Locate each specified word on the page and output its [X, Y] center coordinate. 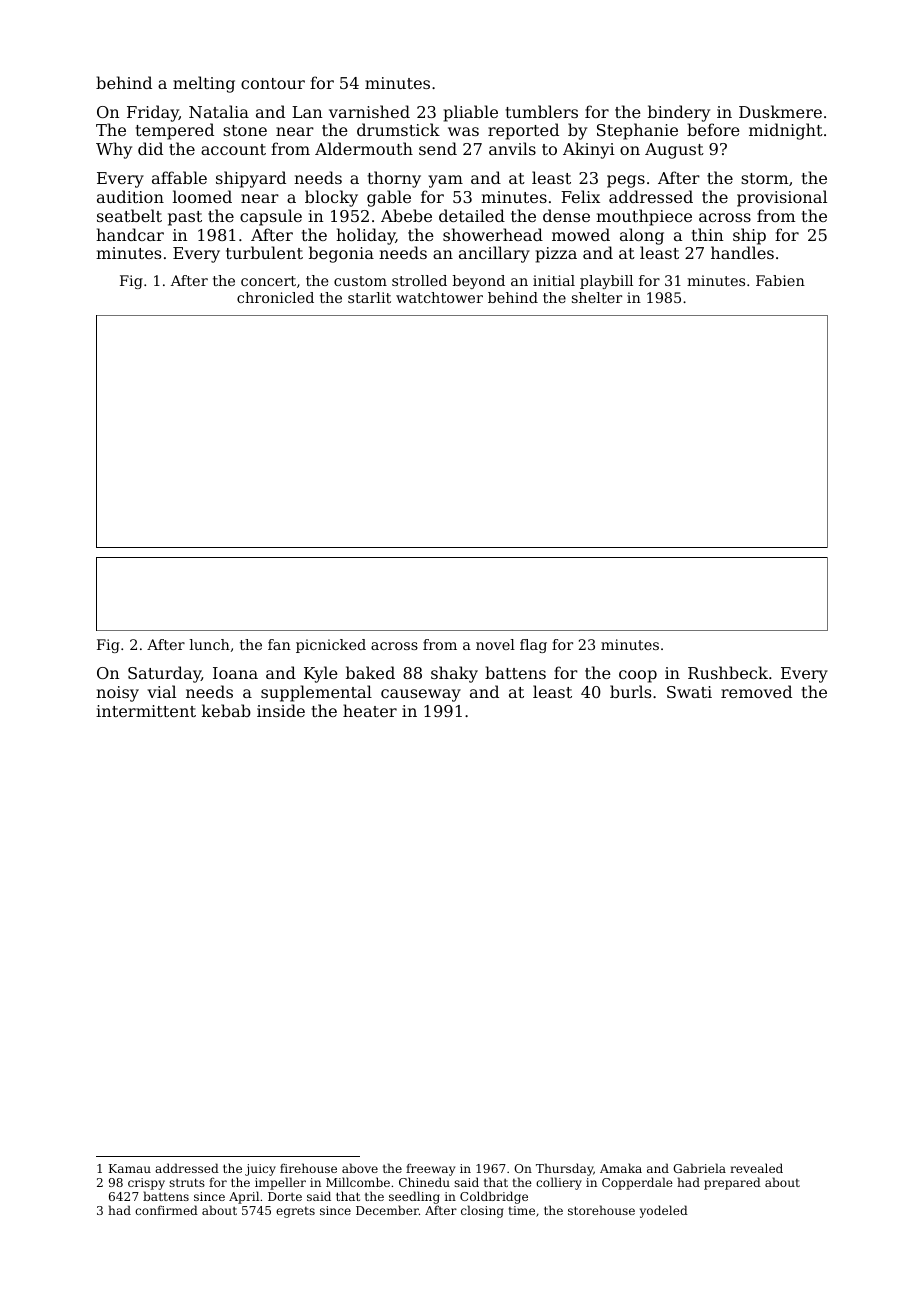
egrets [295, 1212]
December [387, 1210]
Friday [153, 113]
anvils [512, 148]
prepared [732, 1183]
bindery [679, 113]
